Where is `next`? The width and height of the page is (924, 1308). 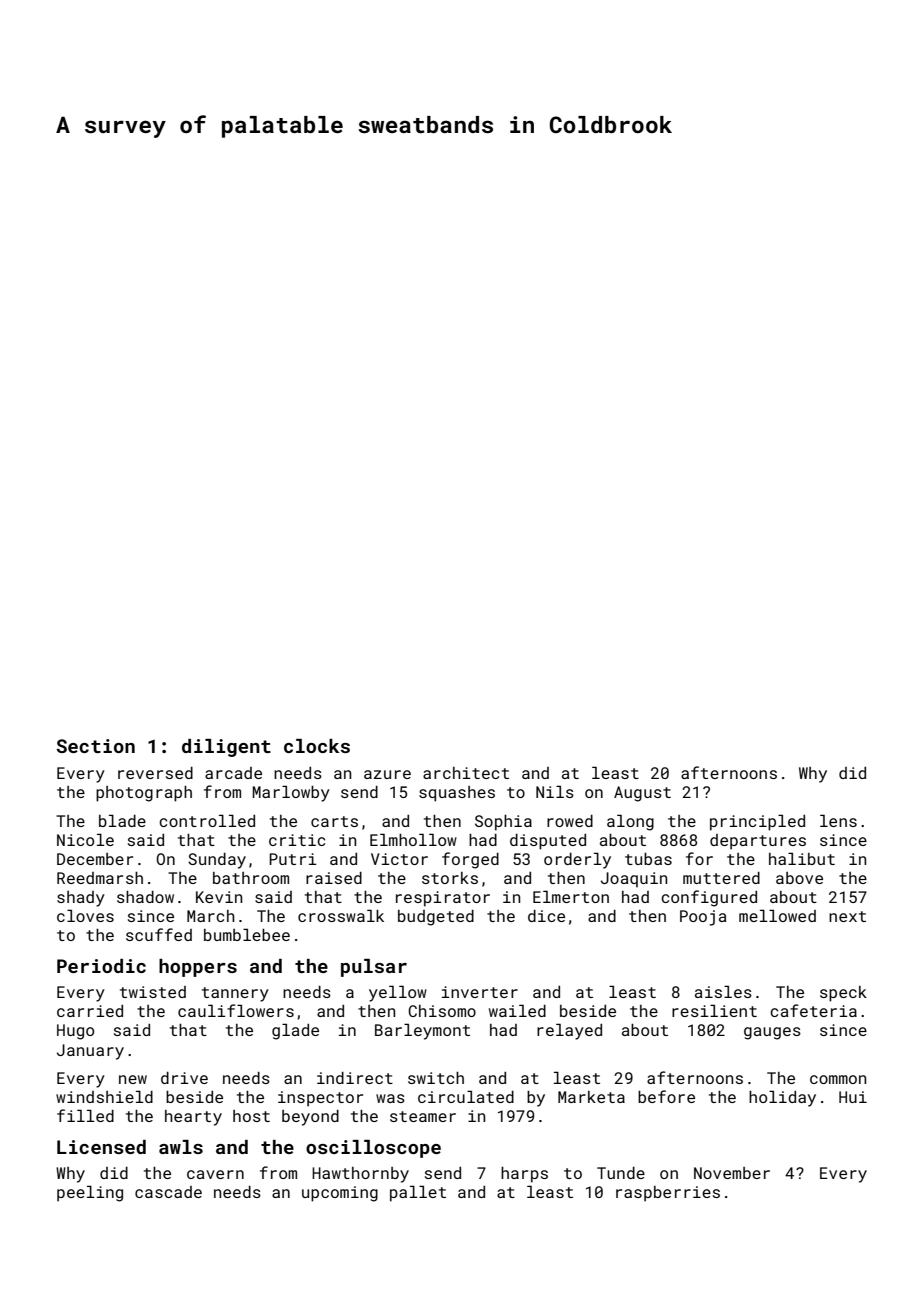 next is located at coordinates (847, 916).
